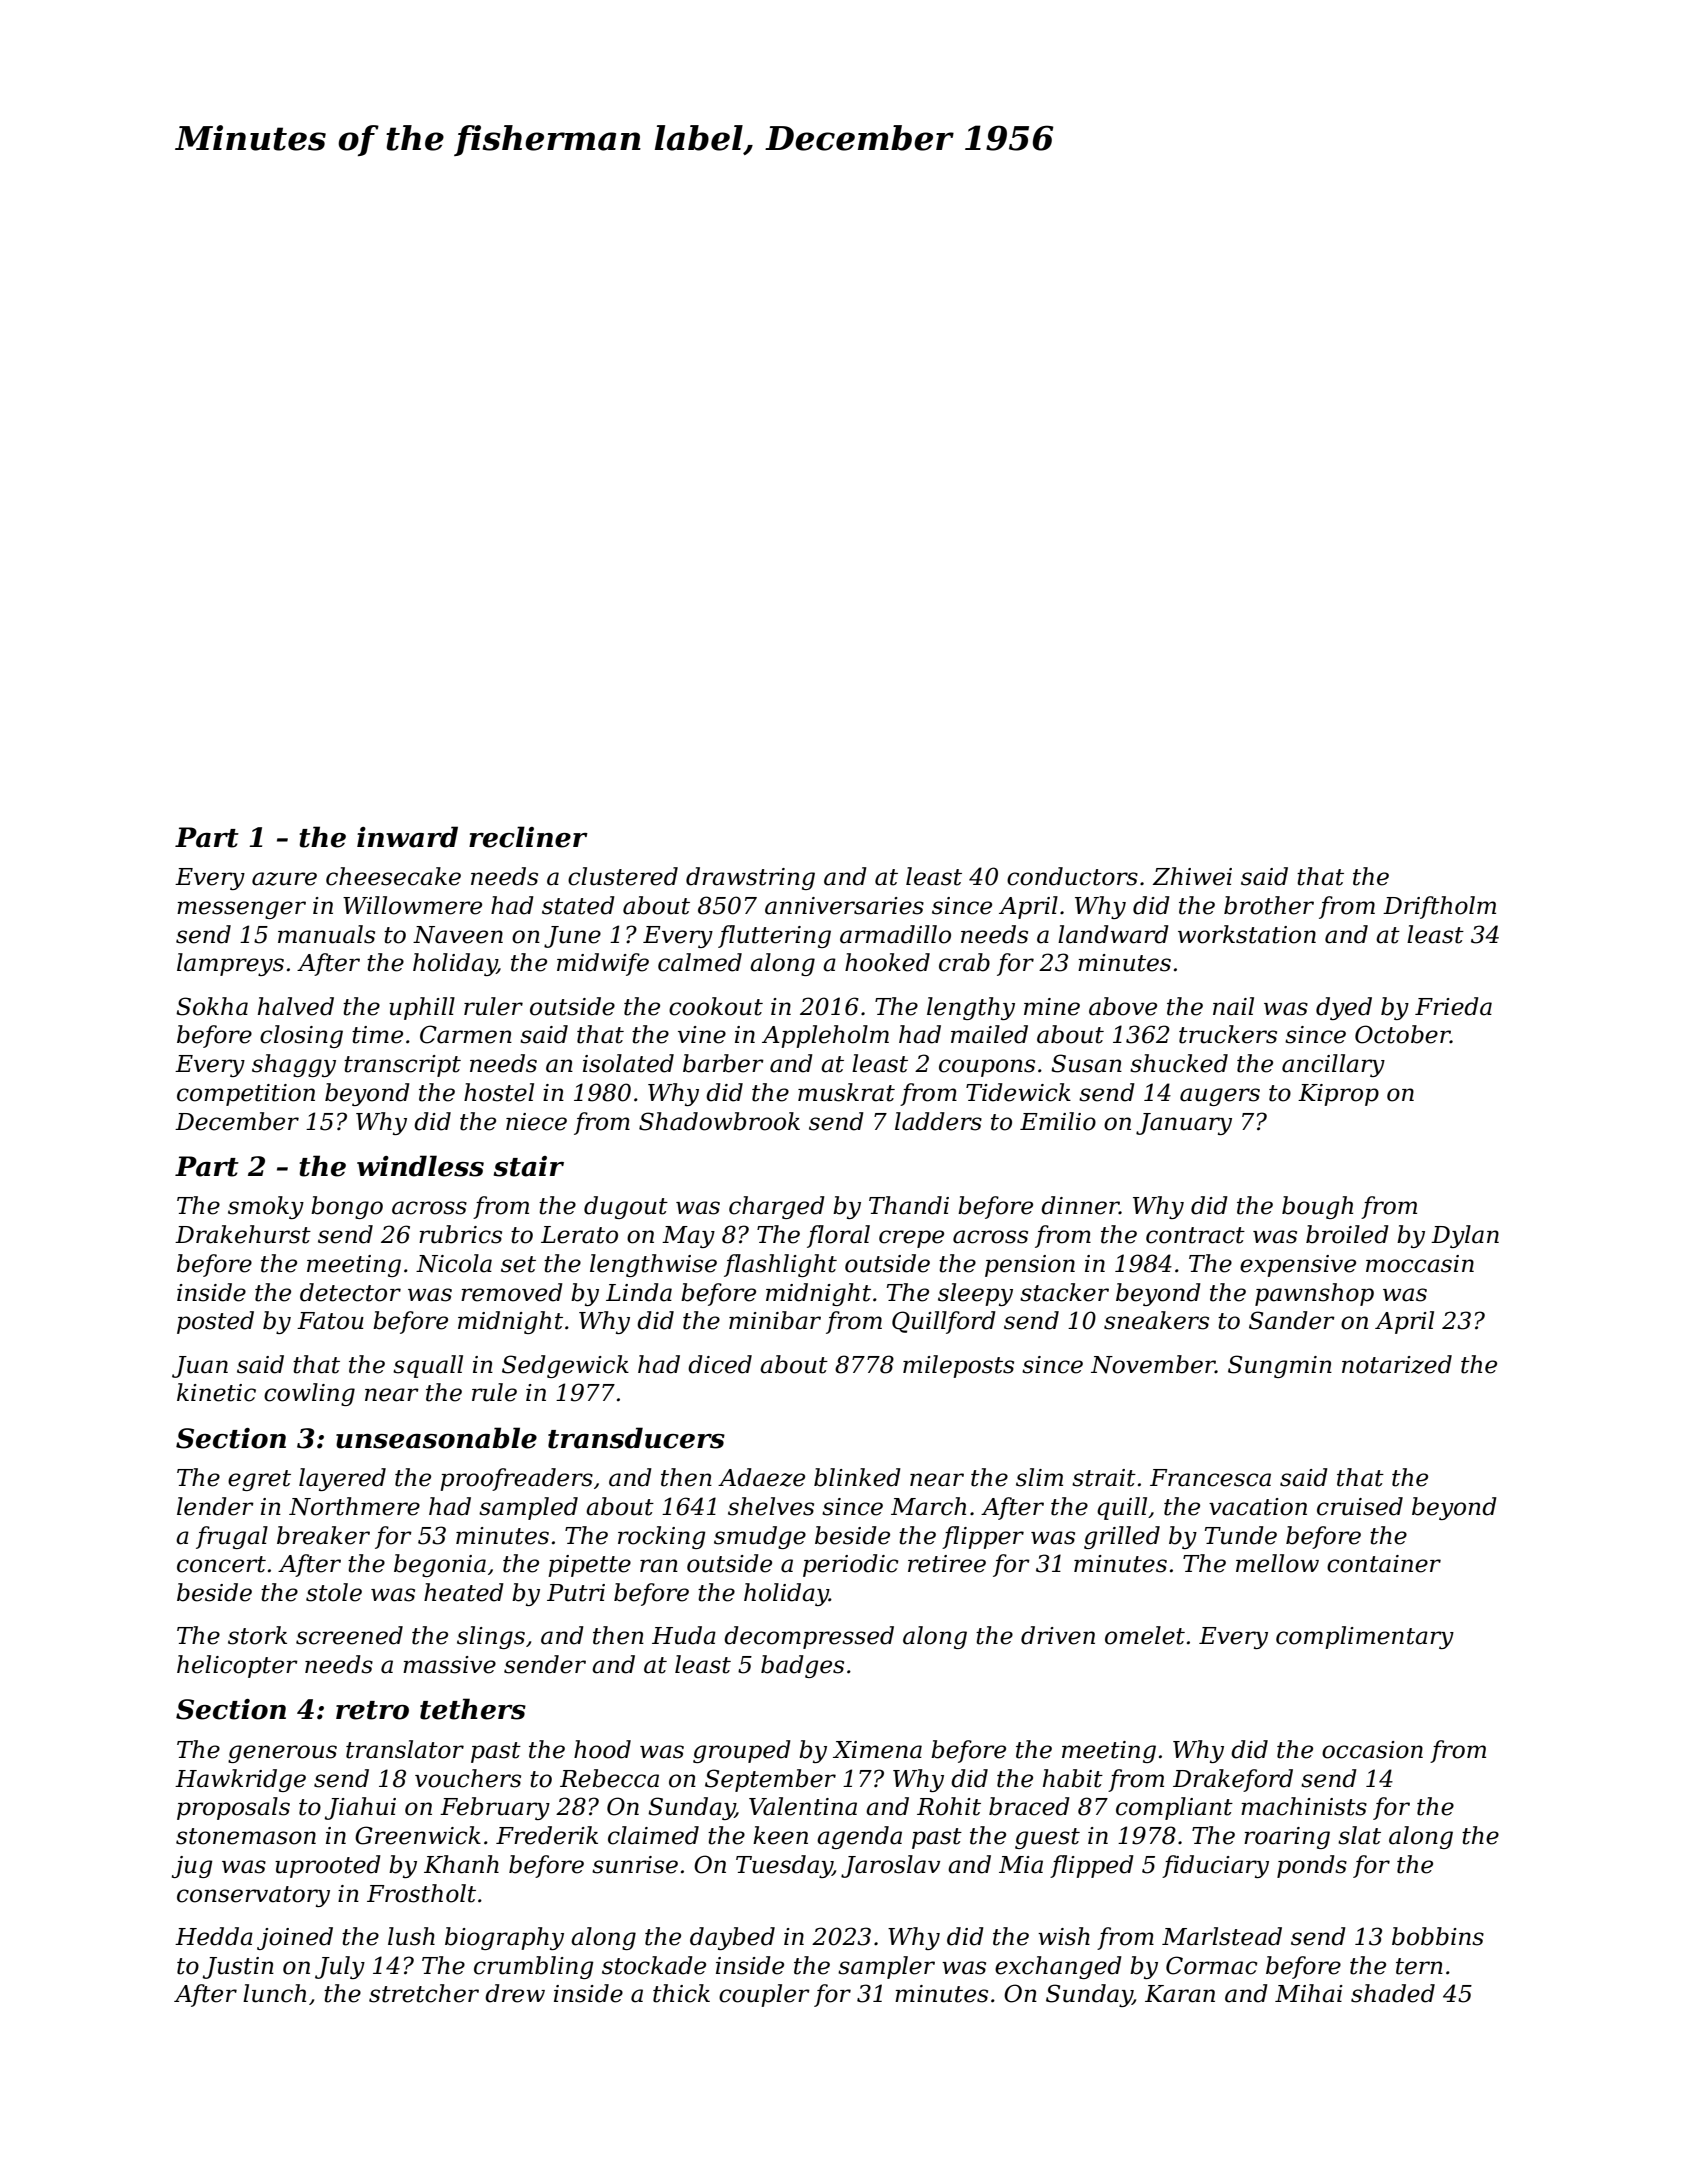 The height and width of the page is (2178, 1683). I want to click on dinner, so click(1080, 1205).
